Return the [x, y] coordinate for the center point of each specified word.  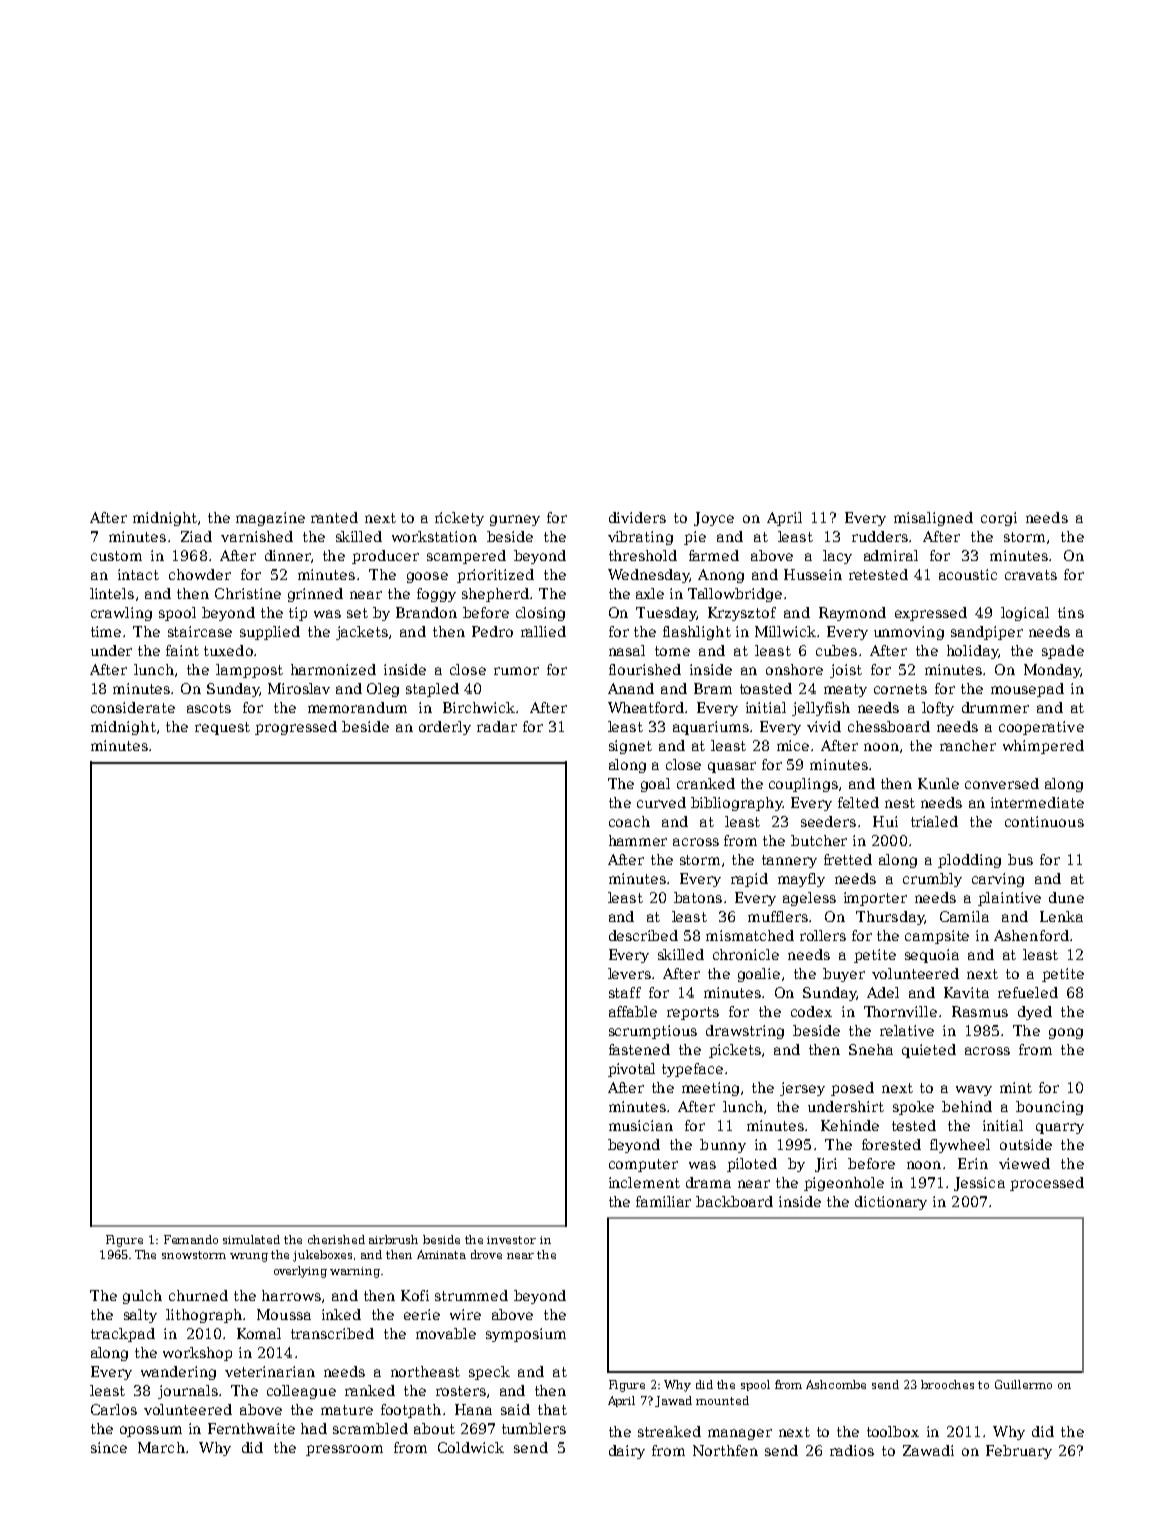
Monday [1052, 671]
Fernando [191, 1239]
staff [625, 992]
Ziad [196, 536]
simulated [251, 1239]
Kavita [966, 992]
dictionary [891, 1203]
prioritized [495, 576]
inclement [644, 1182]
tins [1071, 612]
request [222, 728]
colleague [301, 1392]
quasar [732, 767]
